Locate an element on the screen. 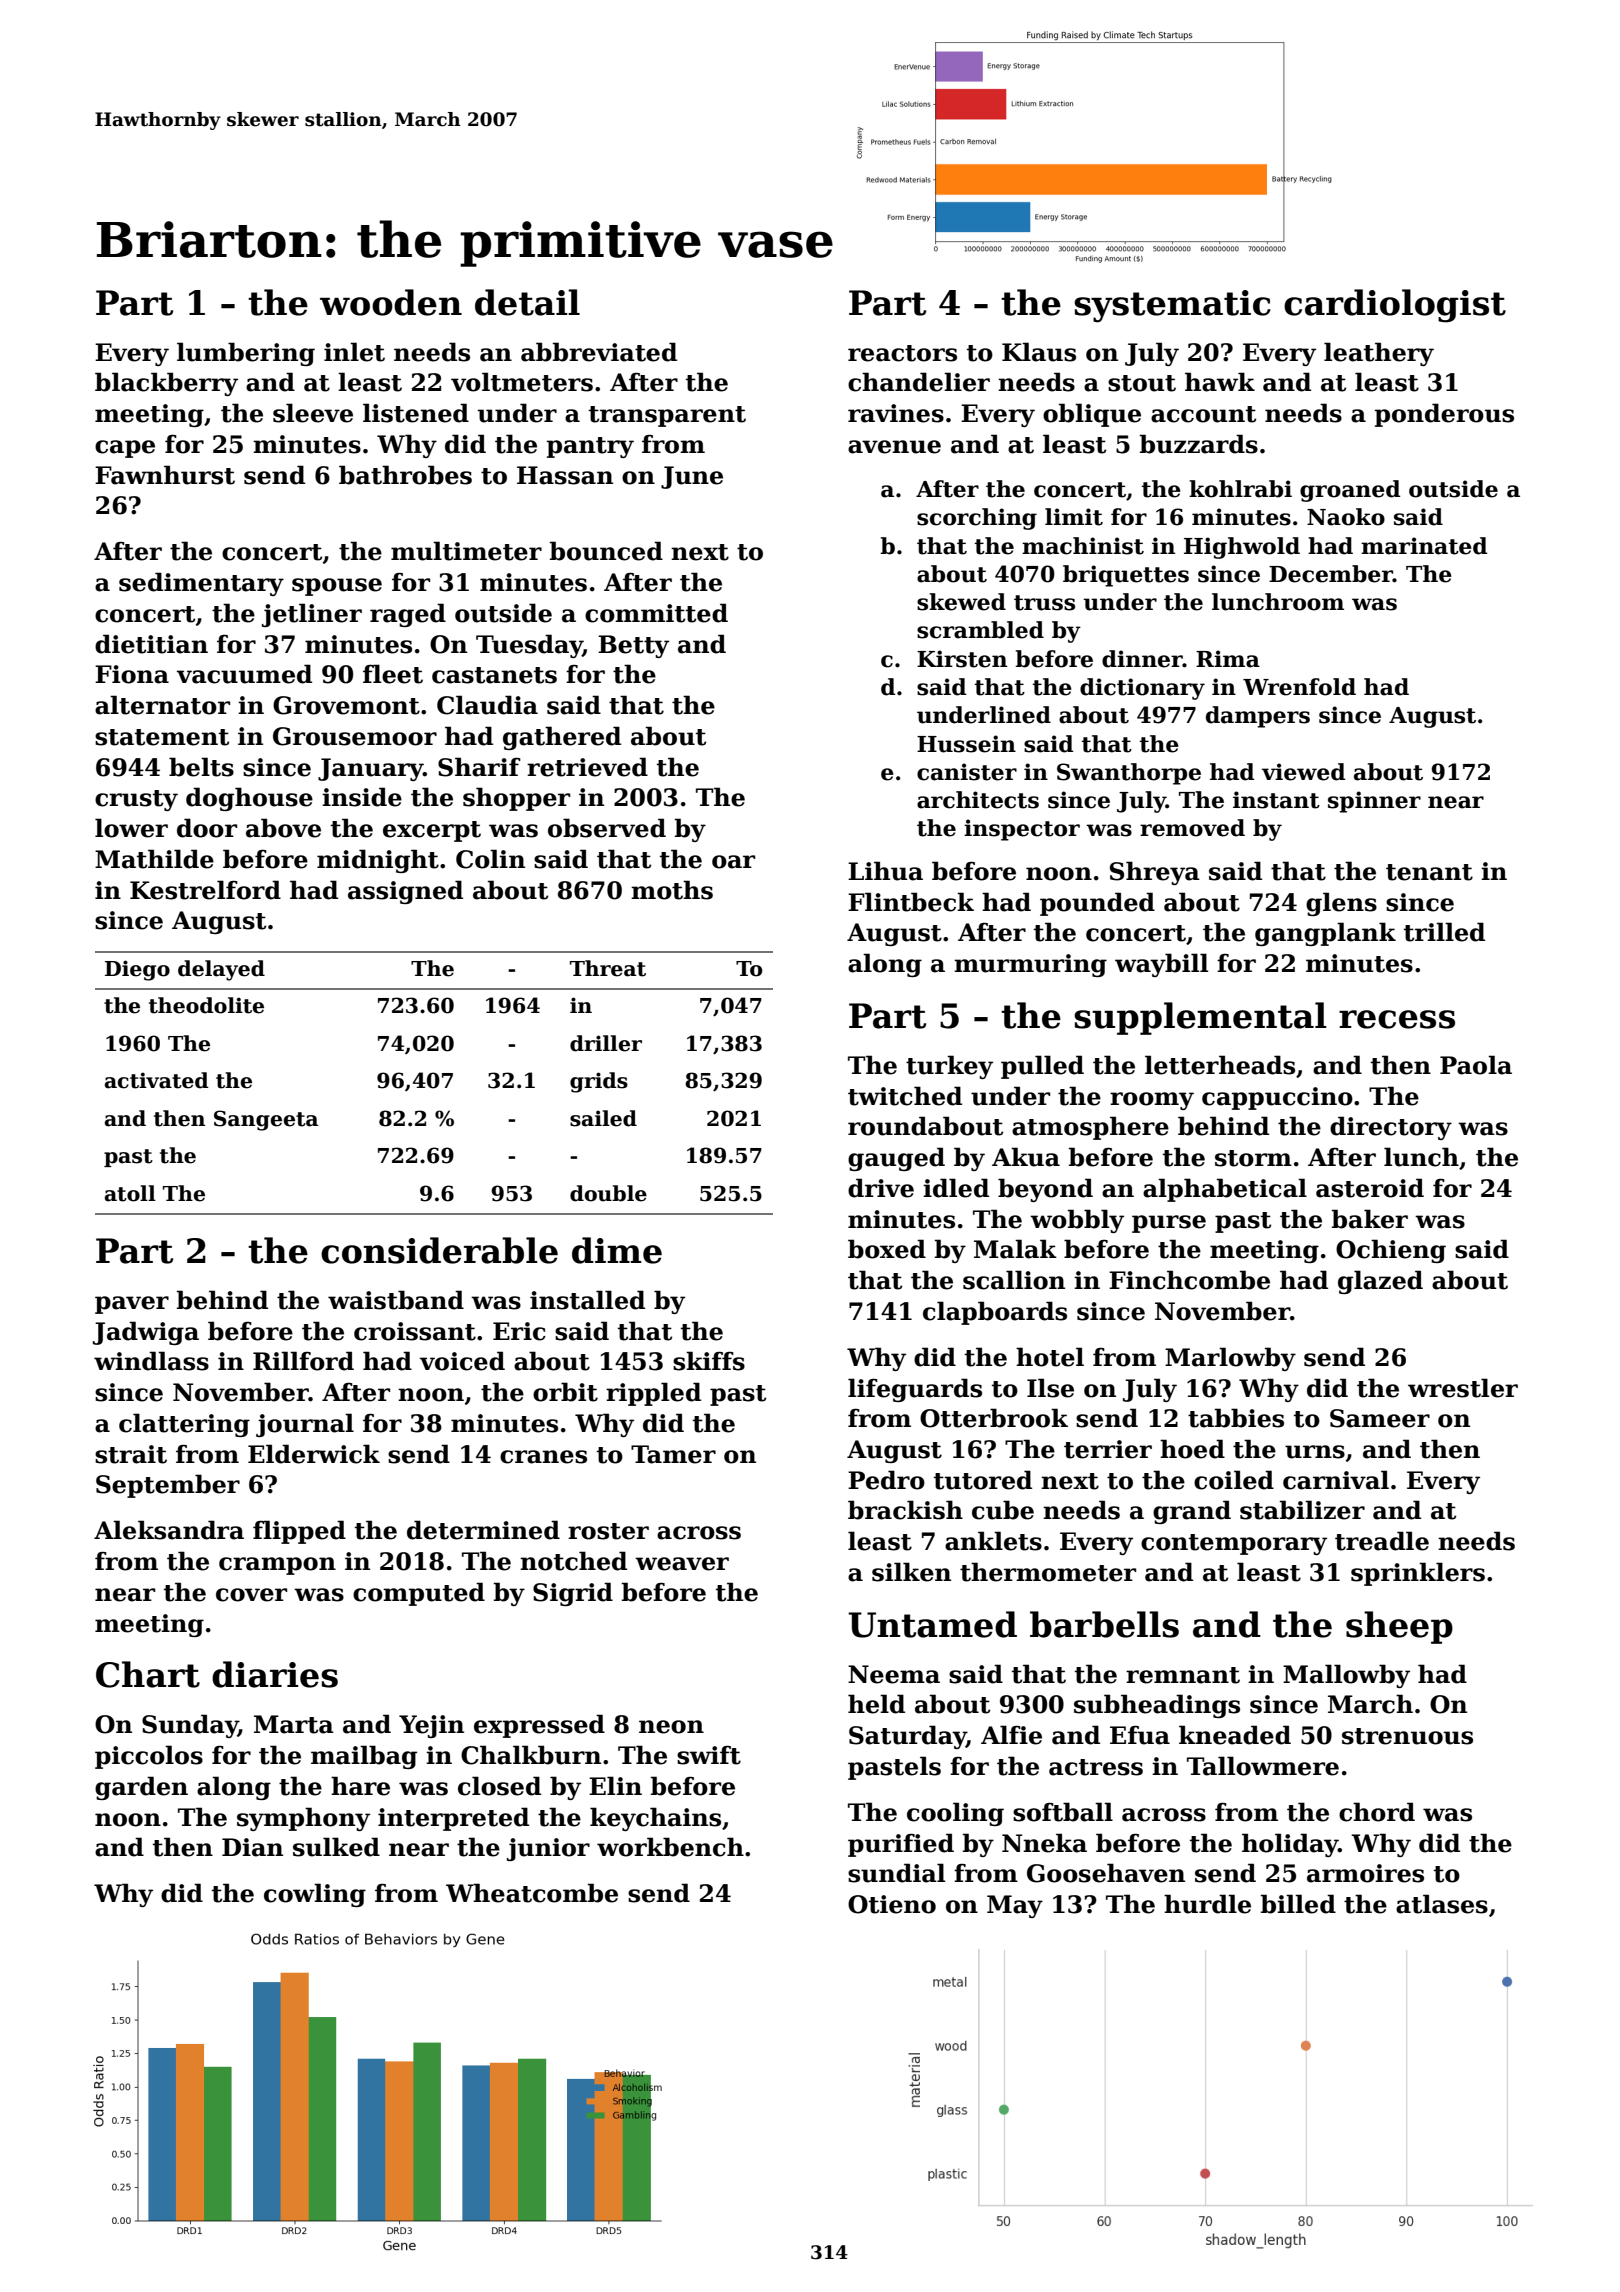 The height and width of the screenshot is (2292, 1620). mailbag is located at coordinates (364, 1757).
